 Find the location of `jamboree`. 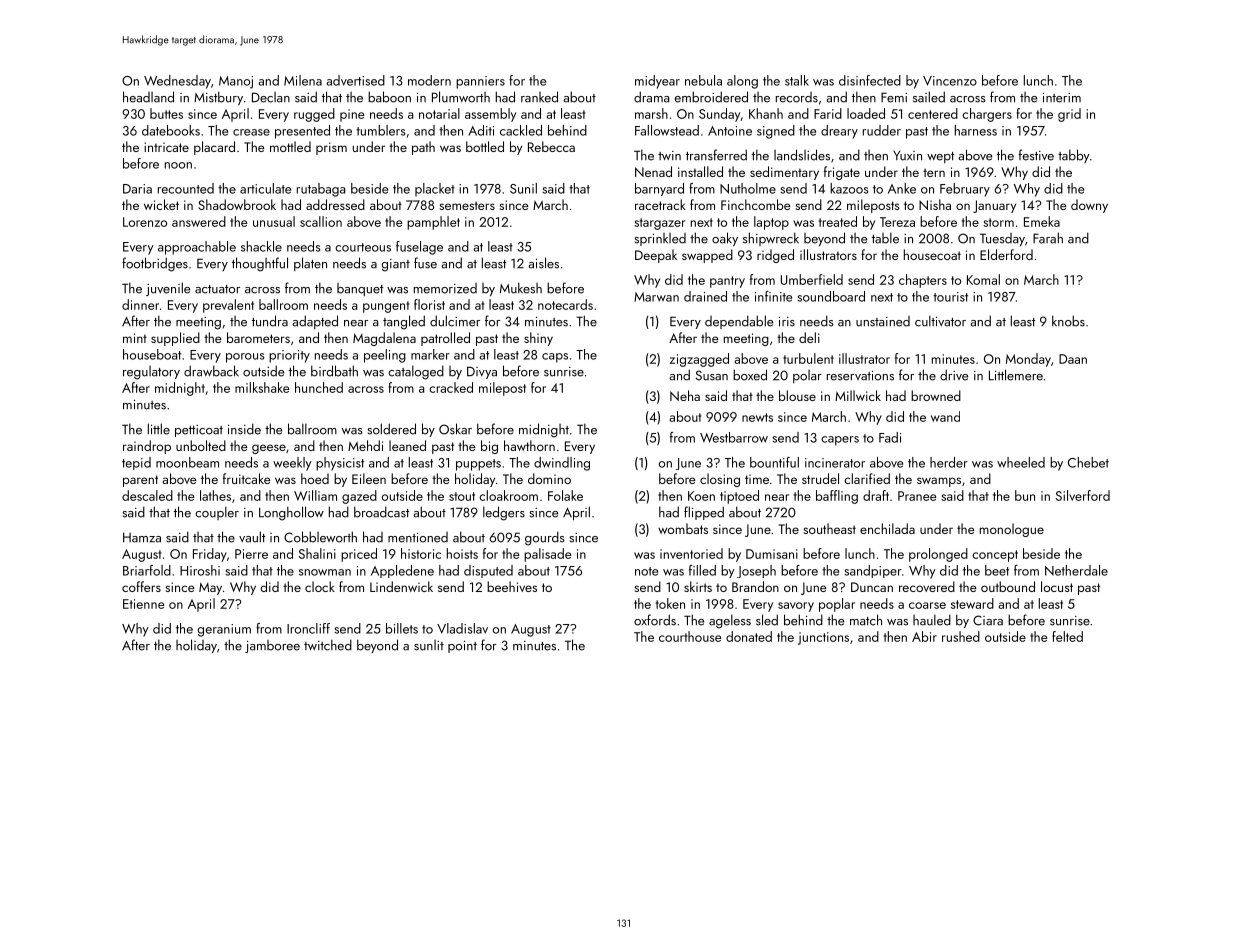

jamboree is located at coordinates (272, 646).
